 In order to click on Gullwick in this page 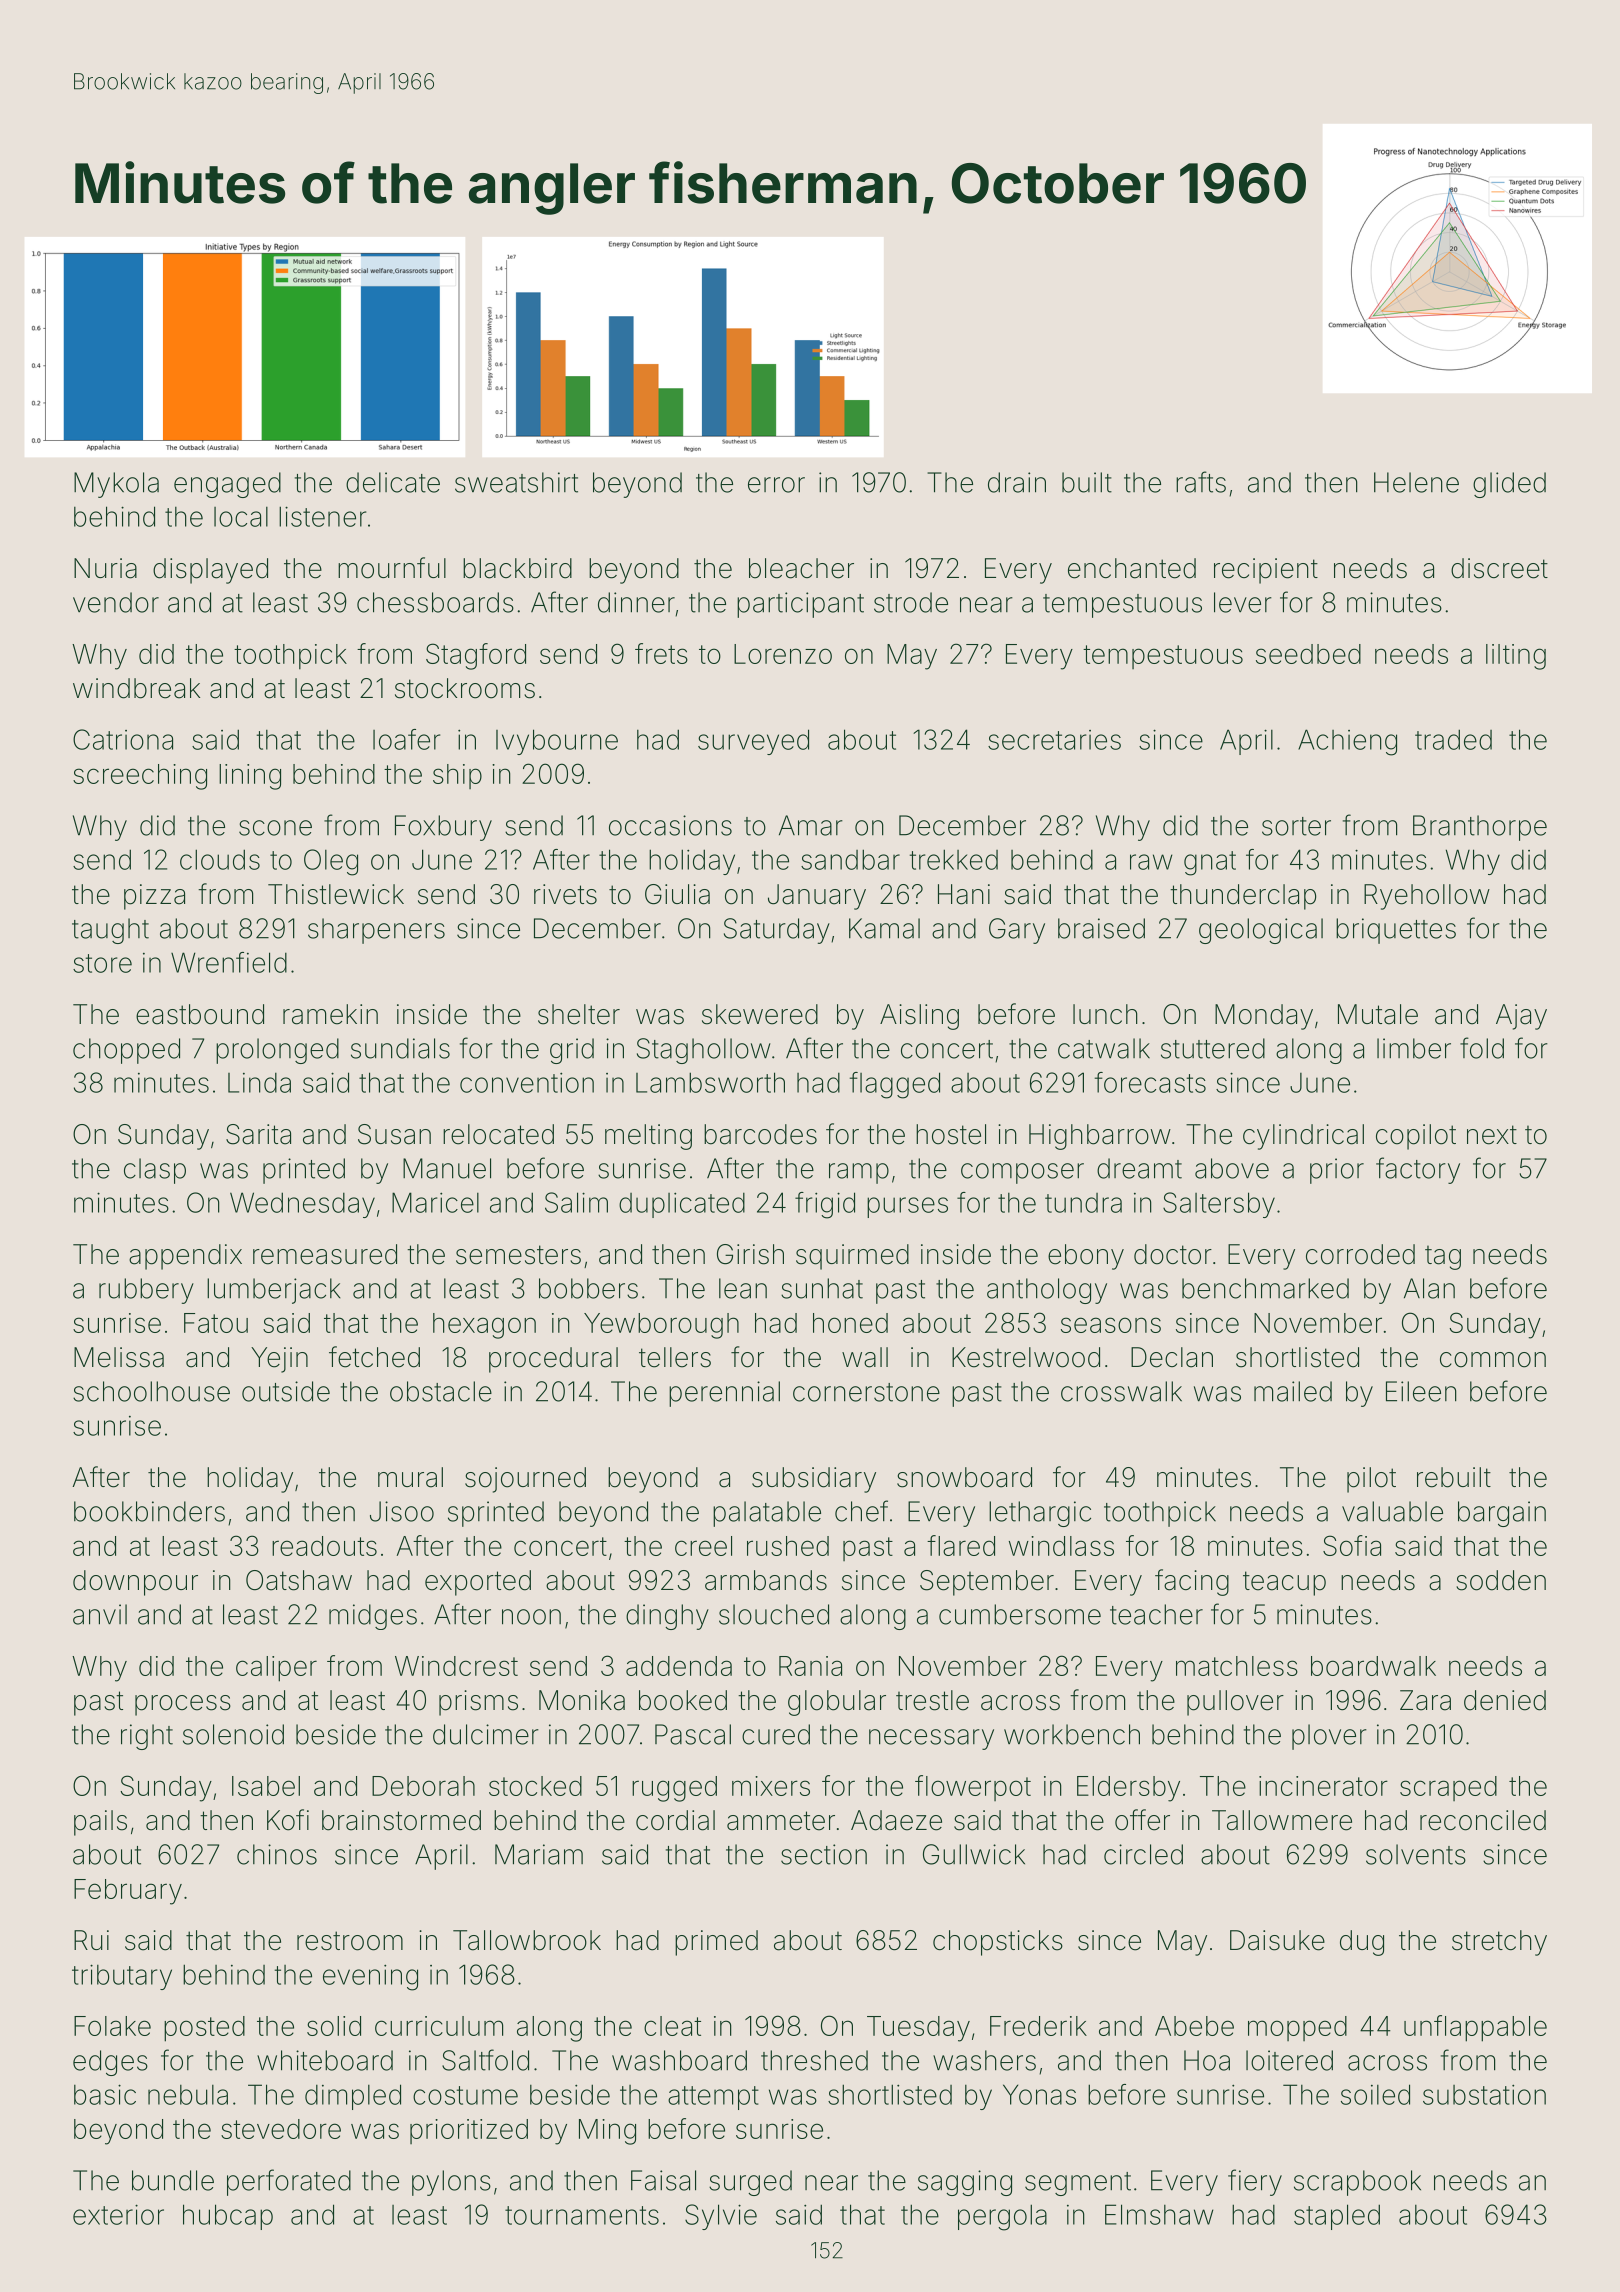, I will do `click(974, 1854)`.
